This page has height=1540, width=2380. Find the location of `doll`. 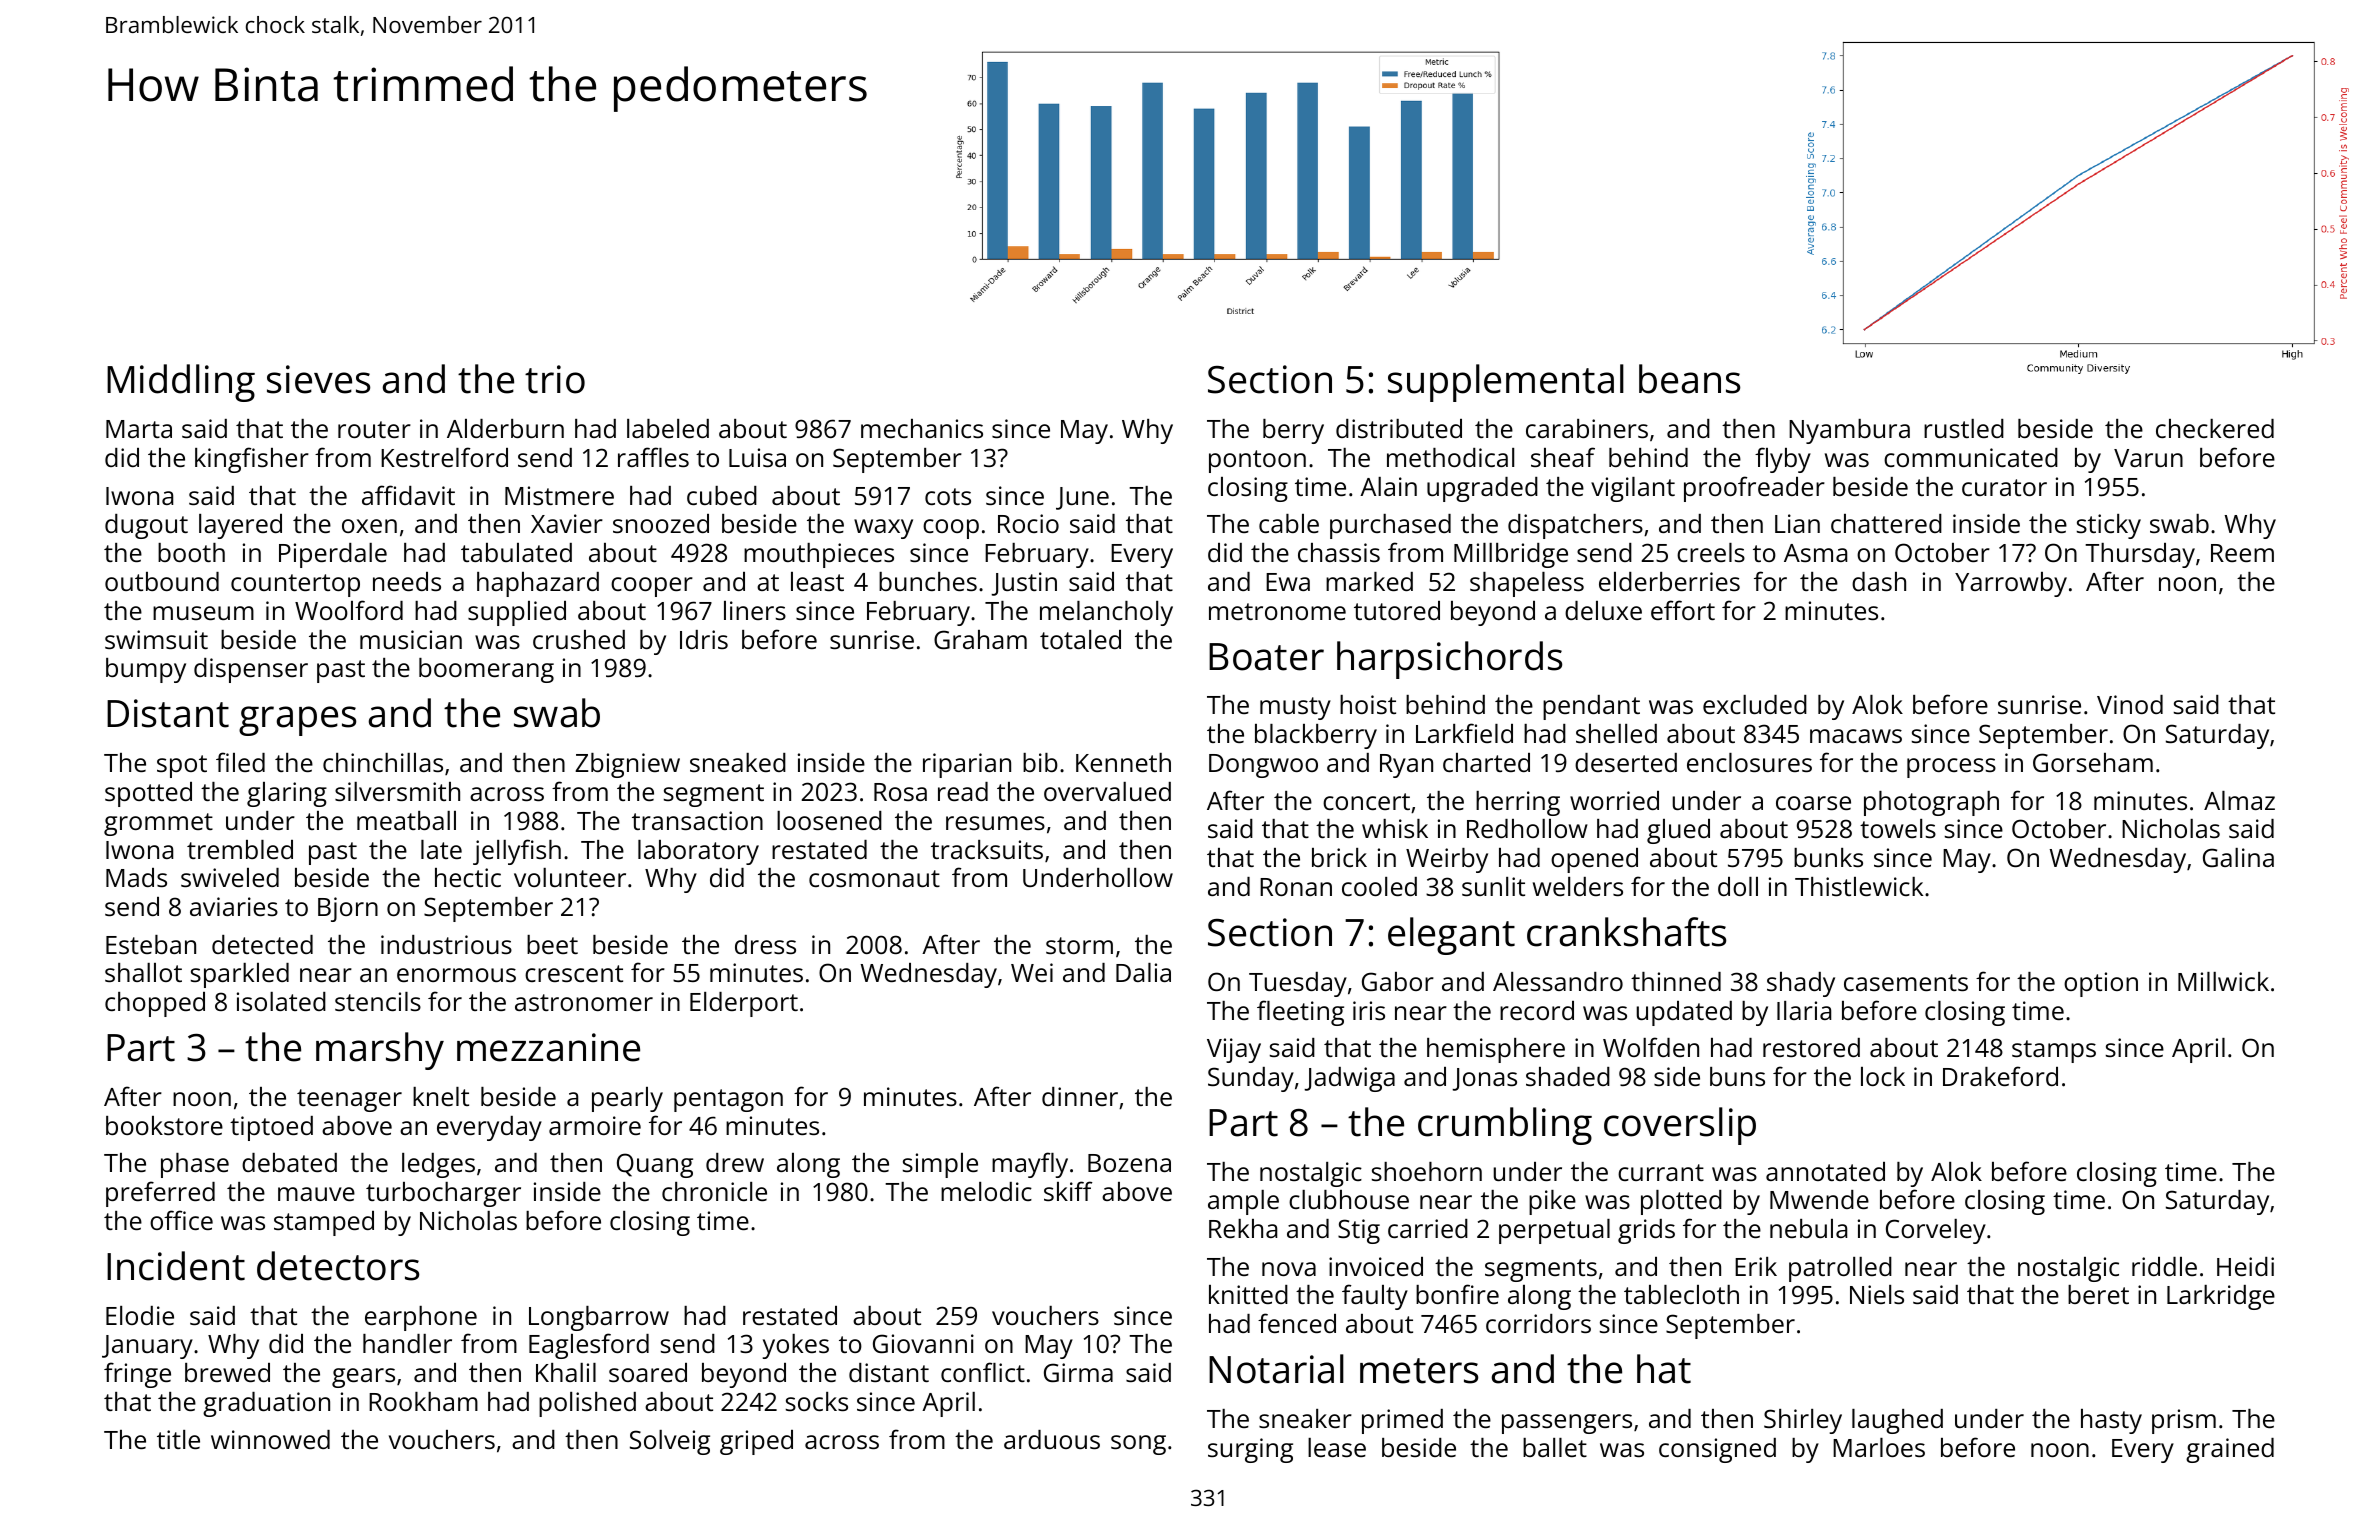

doll is located at coordinates (1738, 886).
